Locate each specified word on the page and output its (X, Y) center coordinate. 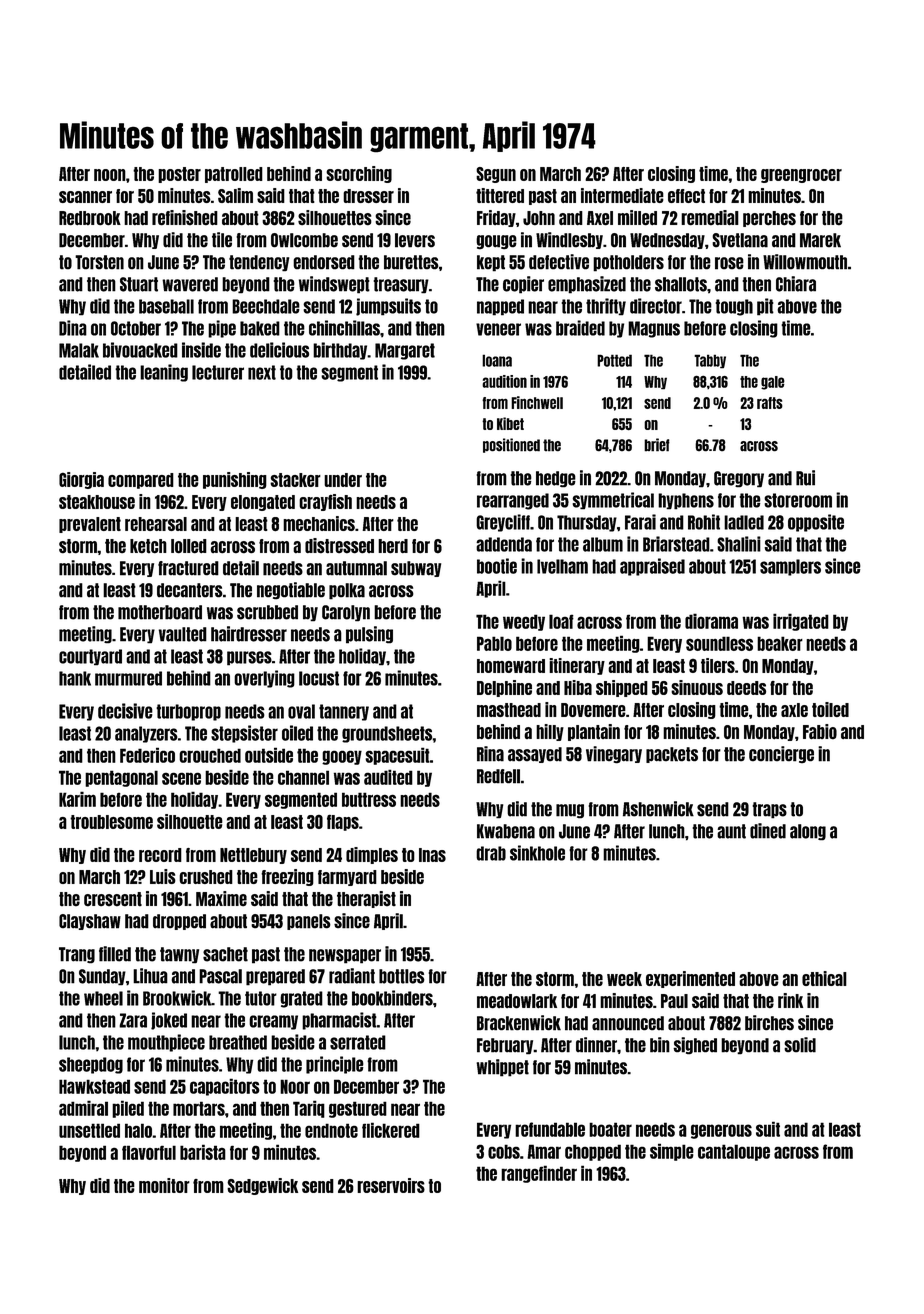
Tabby (710, 361)
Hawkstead (94, 1086)
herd (393, 546)
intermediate (622, 195)
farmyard (347, 878)
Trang (77, 955)
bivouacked (140, 350)
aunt (731, 831)
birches (769, 1023)
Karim (77, 799)
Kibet (510, 423)
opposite (816, 523)
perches (769, 219)
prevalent (90, 525)
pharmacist (339, 1021)
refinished (185, 218)
